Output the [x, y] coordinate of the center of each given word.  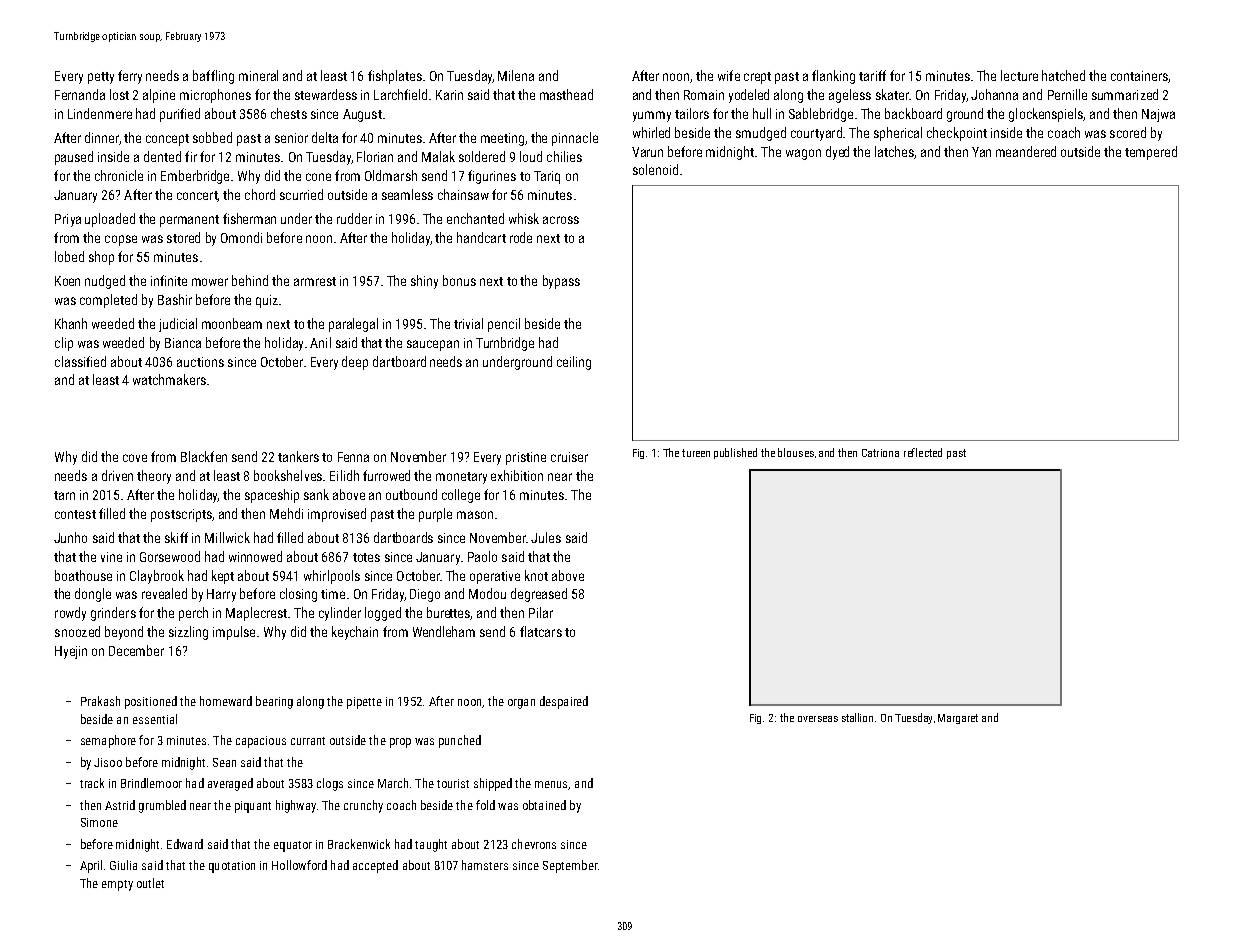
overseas [818, 719]
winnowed [255, 556]
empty [117, 885]
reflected [923, 452]
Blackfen [204, 456]
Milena [516, 75]
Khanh [71, 323]
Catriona [880, 453]
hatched [1063, 75]
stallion [857, 717]
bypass [561, 282]
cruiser [569, 457]
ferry [130, 77]
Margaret [958, 719]
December [136, 650]
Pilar [541, 612]
